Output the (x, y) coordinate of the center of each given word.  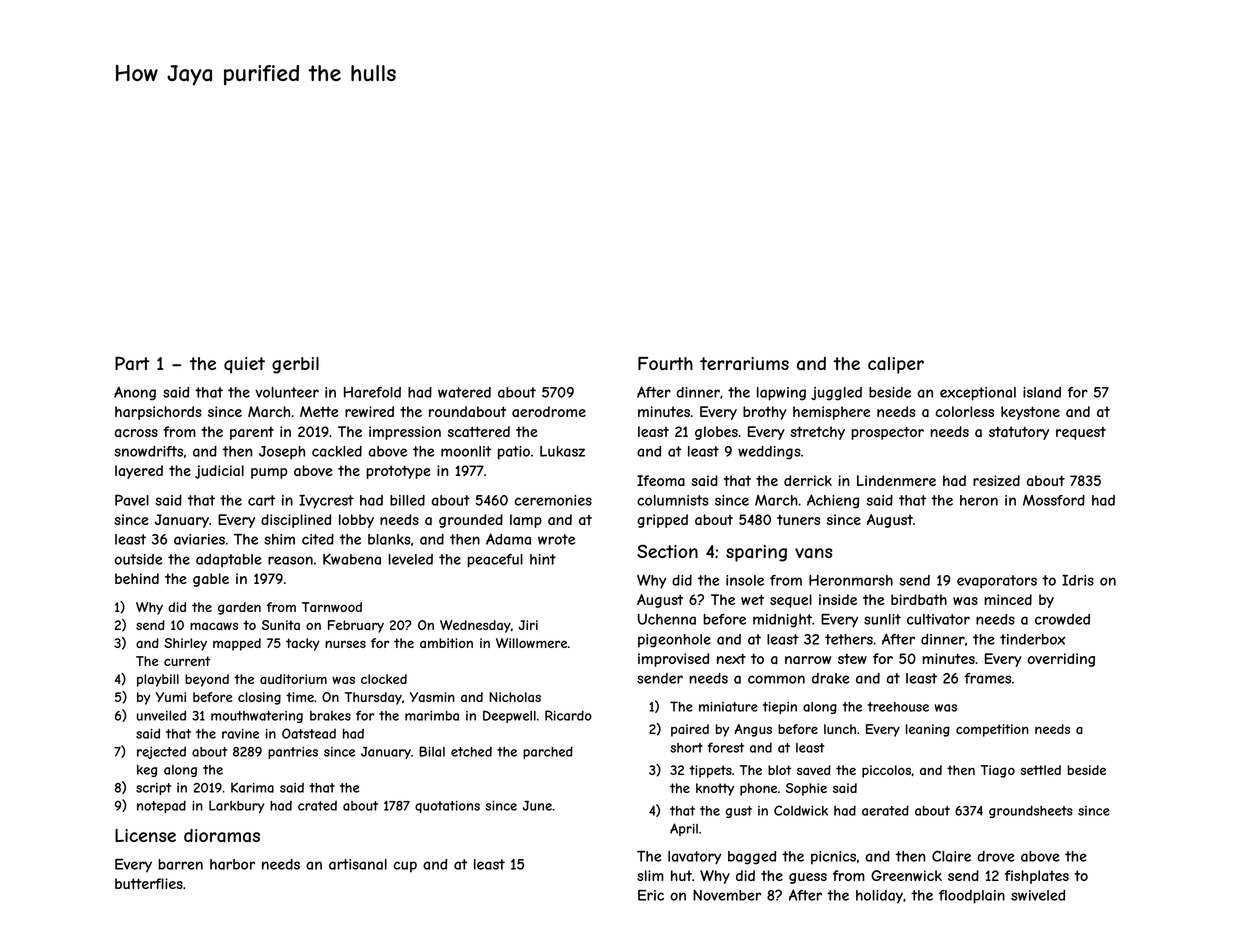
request (1081, 433)
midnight (782, 621)
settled (1041, 770)
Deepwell (509, 716)
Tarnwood (332, 607)
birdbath (919, 599)
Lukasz (562, 451)
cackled (337, 451)
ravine (240, 734)
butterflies (149, 883)
